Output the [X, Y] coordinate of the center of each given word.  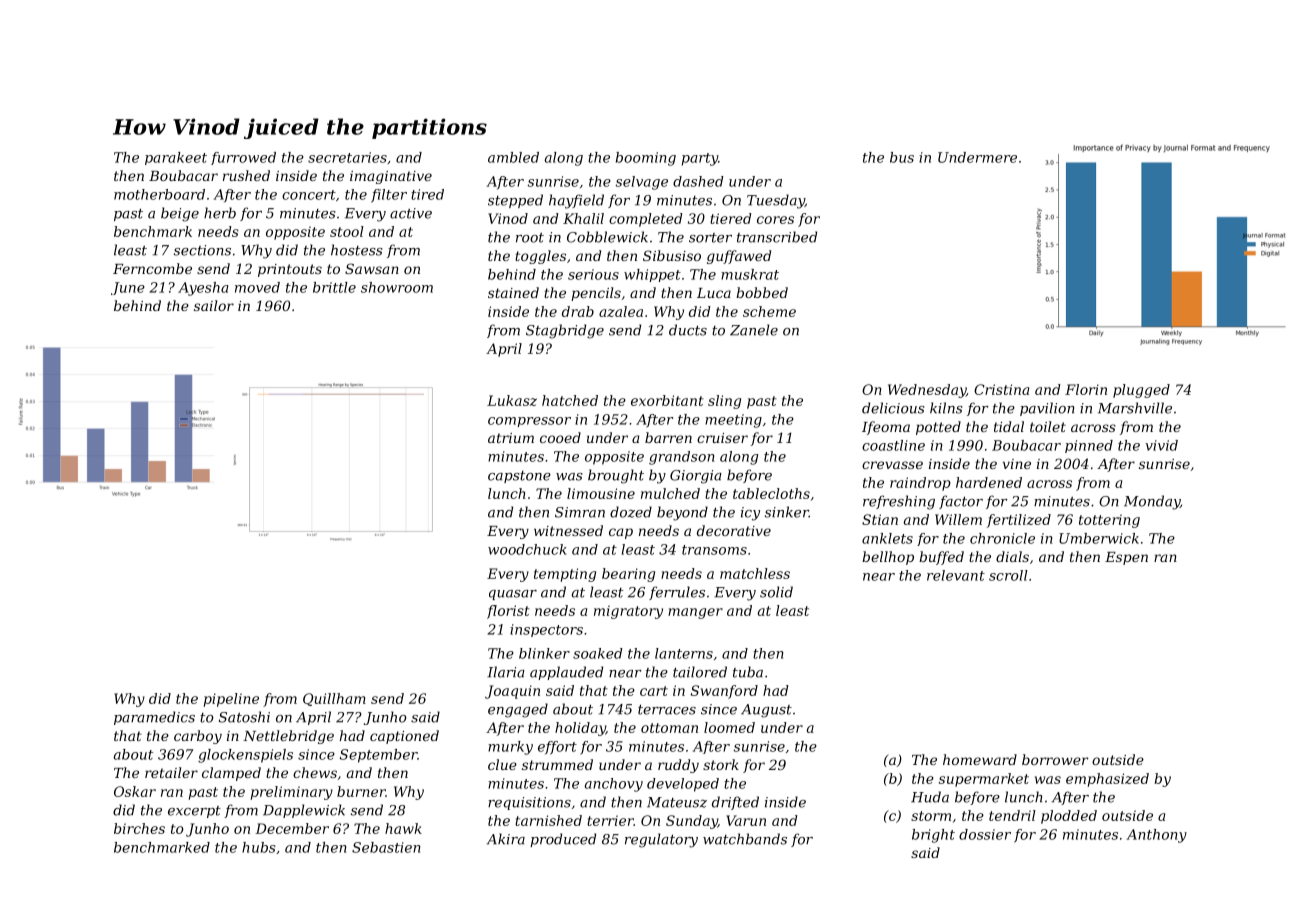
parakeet [176, 158]
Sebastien [386, 847]
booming [646, 159]
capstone [519, 477]
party [700, 159]
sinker [787, 512]
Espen [1126, 558]
